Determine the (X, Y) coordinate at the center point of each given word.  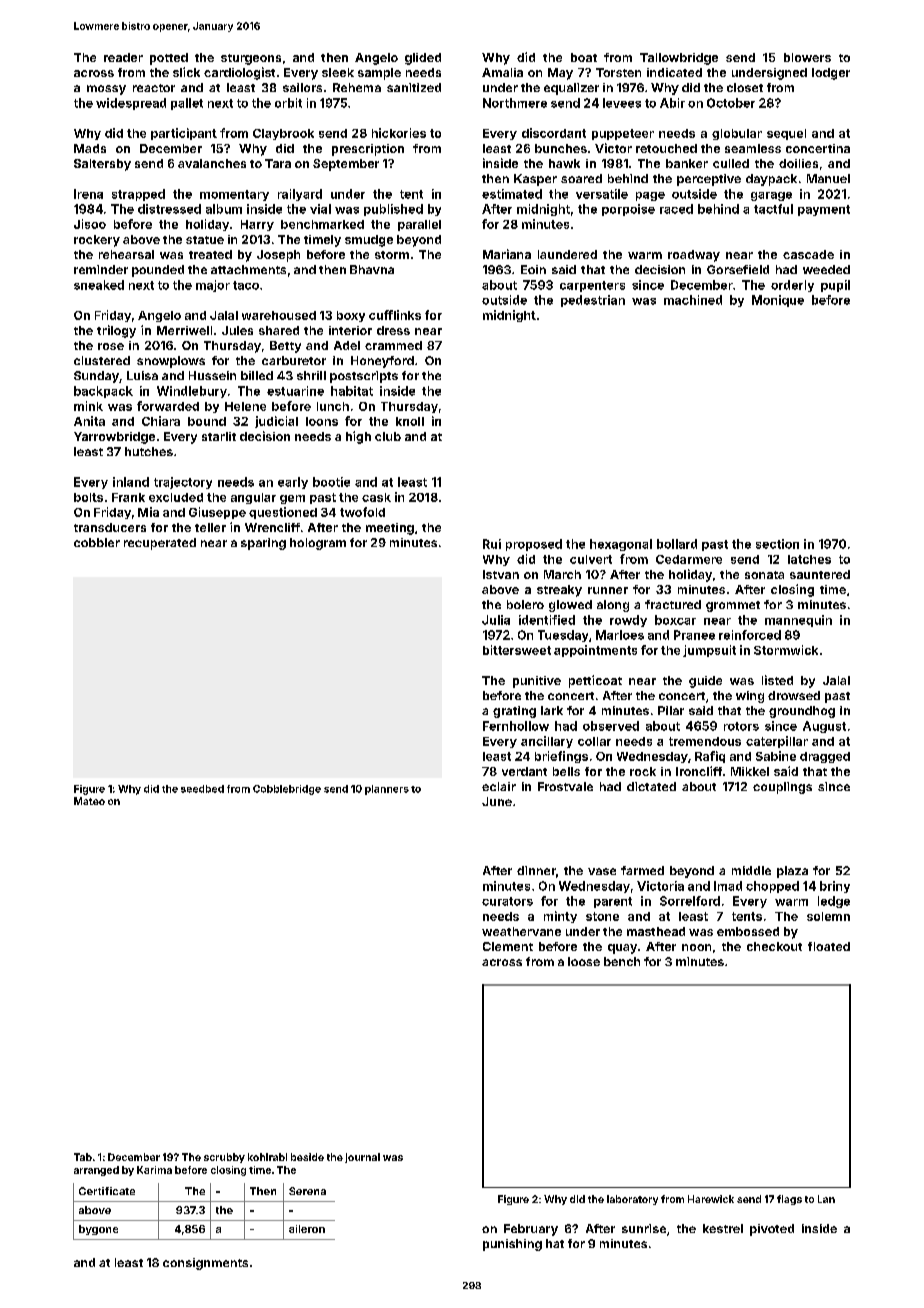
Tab (83, 1157)
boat (584, 57)
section (777, 544)
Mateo (89, 801)
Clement (508, 946)
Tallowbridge (679, 59)
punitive (537, 682)
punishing (512, 1245)
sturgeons (251, 59)
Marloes (620, 635)
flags (789, 1200)
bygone (98, 1230)
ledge (834, 902)
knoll (410, 421)
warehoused (279, 315)
